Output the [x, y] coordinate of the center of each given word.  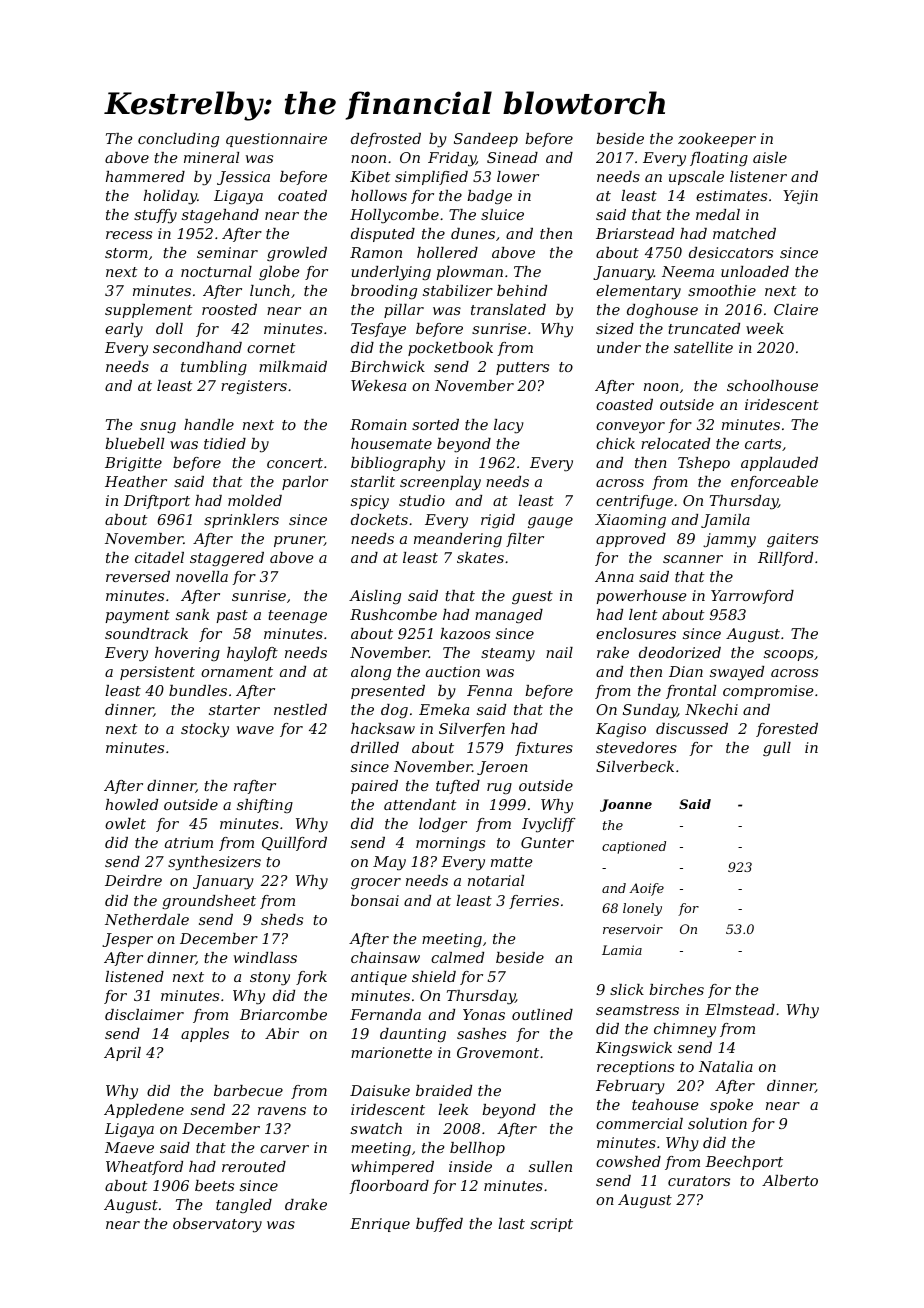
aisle [770, 157]
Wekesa [378, 385]
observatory [217, 1225]
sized [615, 329]
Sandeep [486, 140]
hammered [145, 176]
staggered [227, 559]
